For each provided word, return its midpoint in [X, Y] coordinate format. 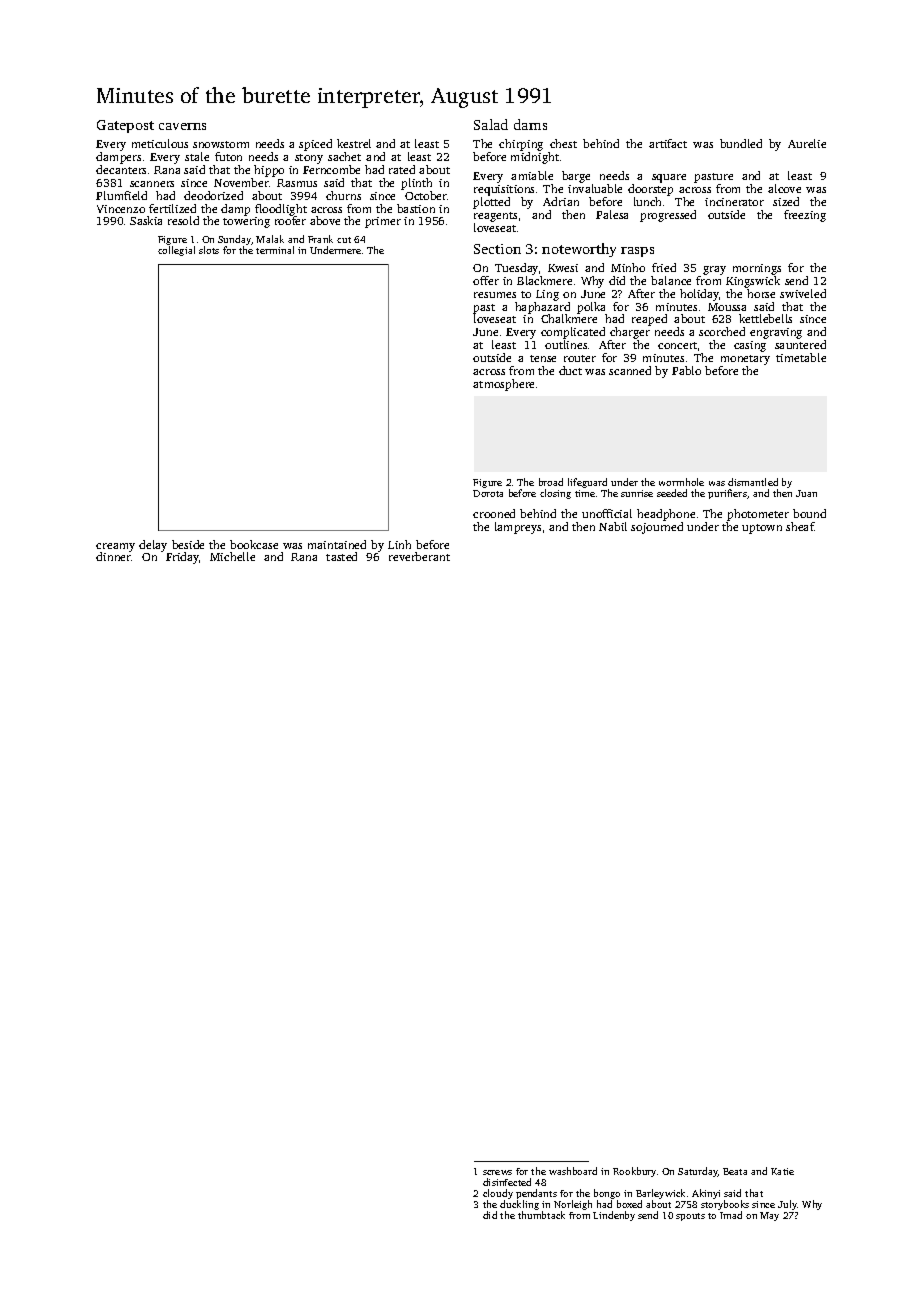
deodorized [213, 195]
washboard [573, 1171]
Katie [782, 1171]
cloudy [498, 1195]
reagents [495, 217]
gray [714, 270]
